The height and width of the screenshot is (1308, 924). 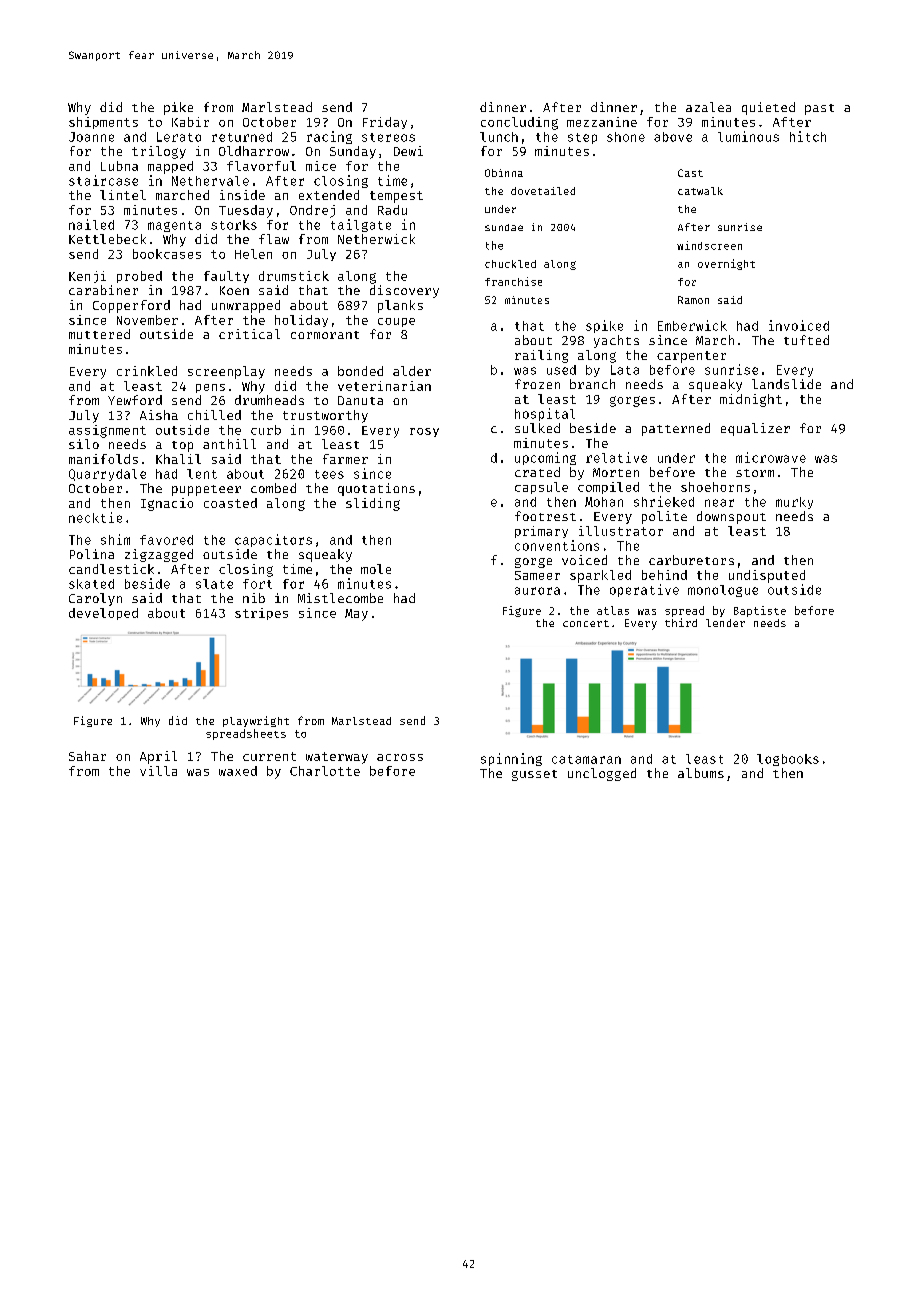 What do you see at coordinates (246, 306) in the screenshot?
I see `unwrapped` at bounding box center [246, 306].
